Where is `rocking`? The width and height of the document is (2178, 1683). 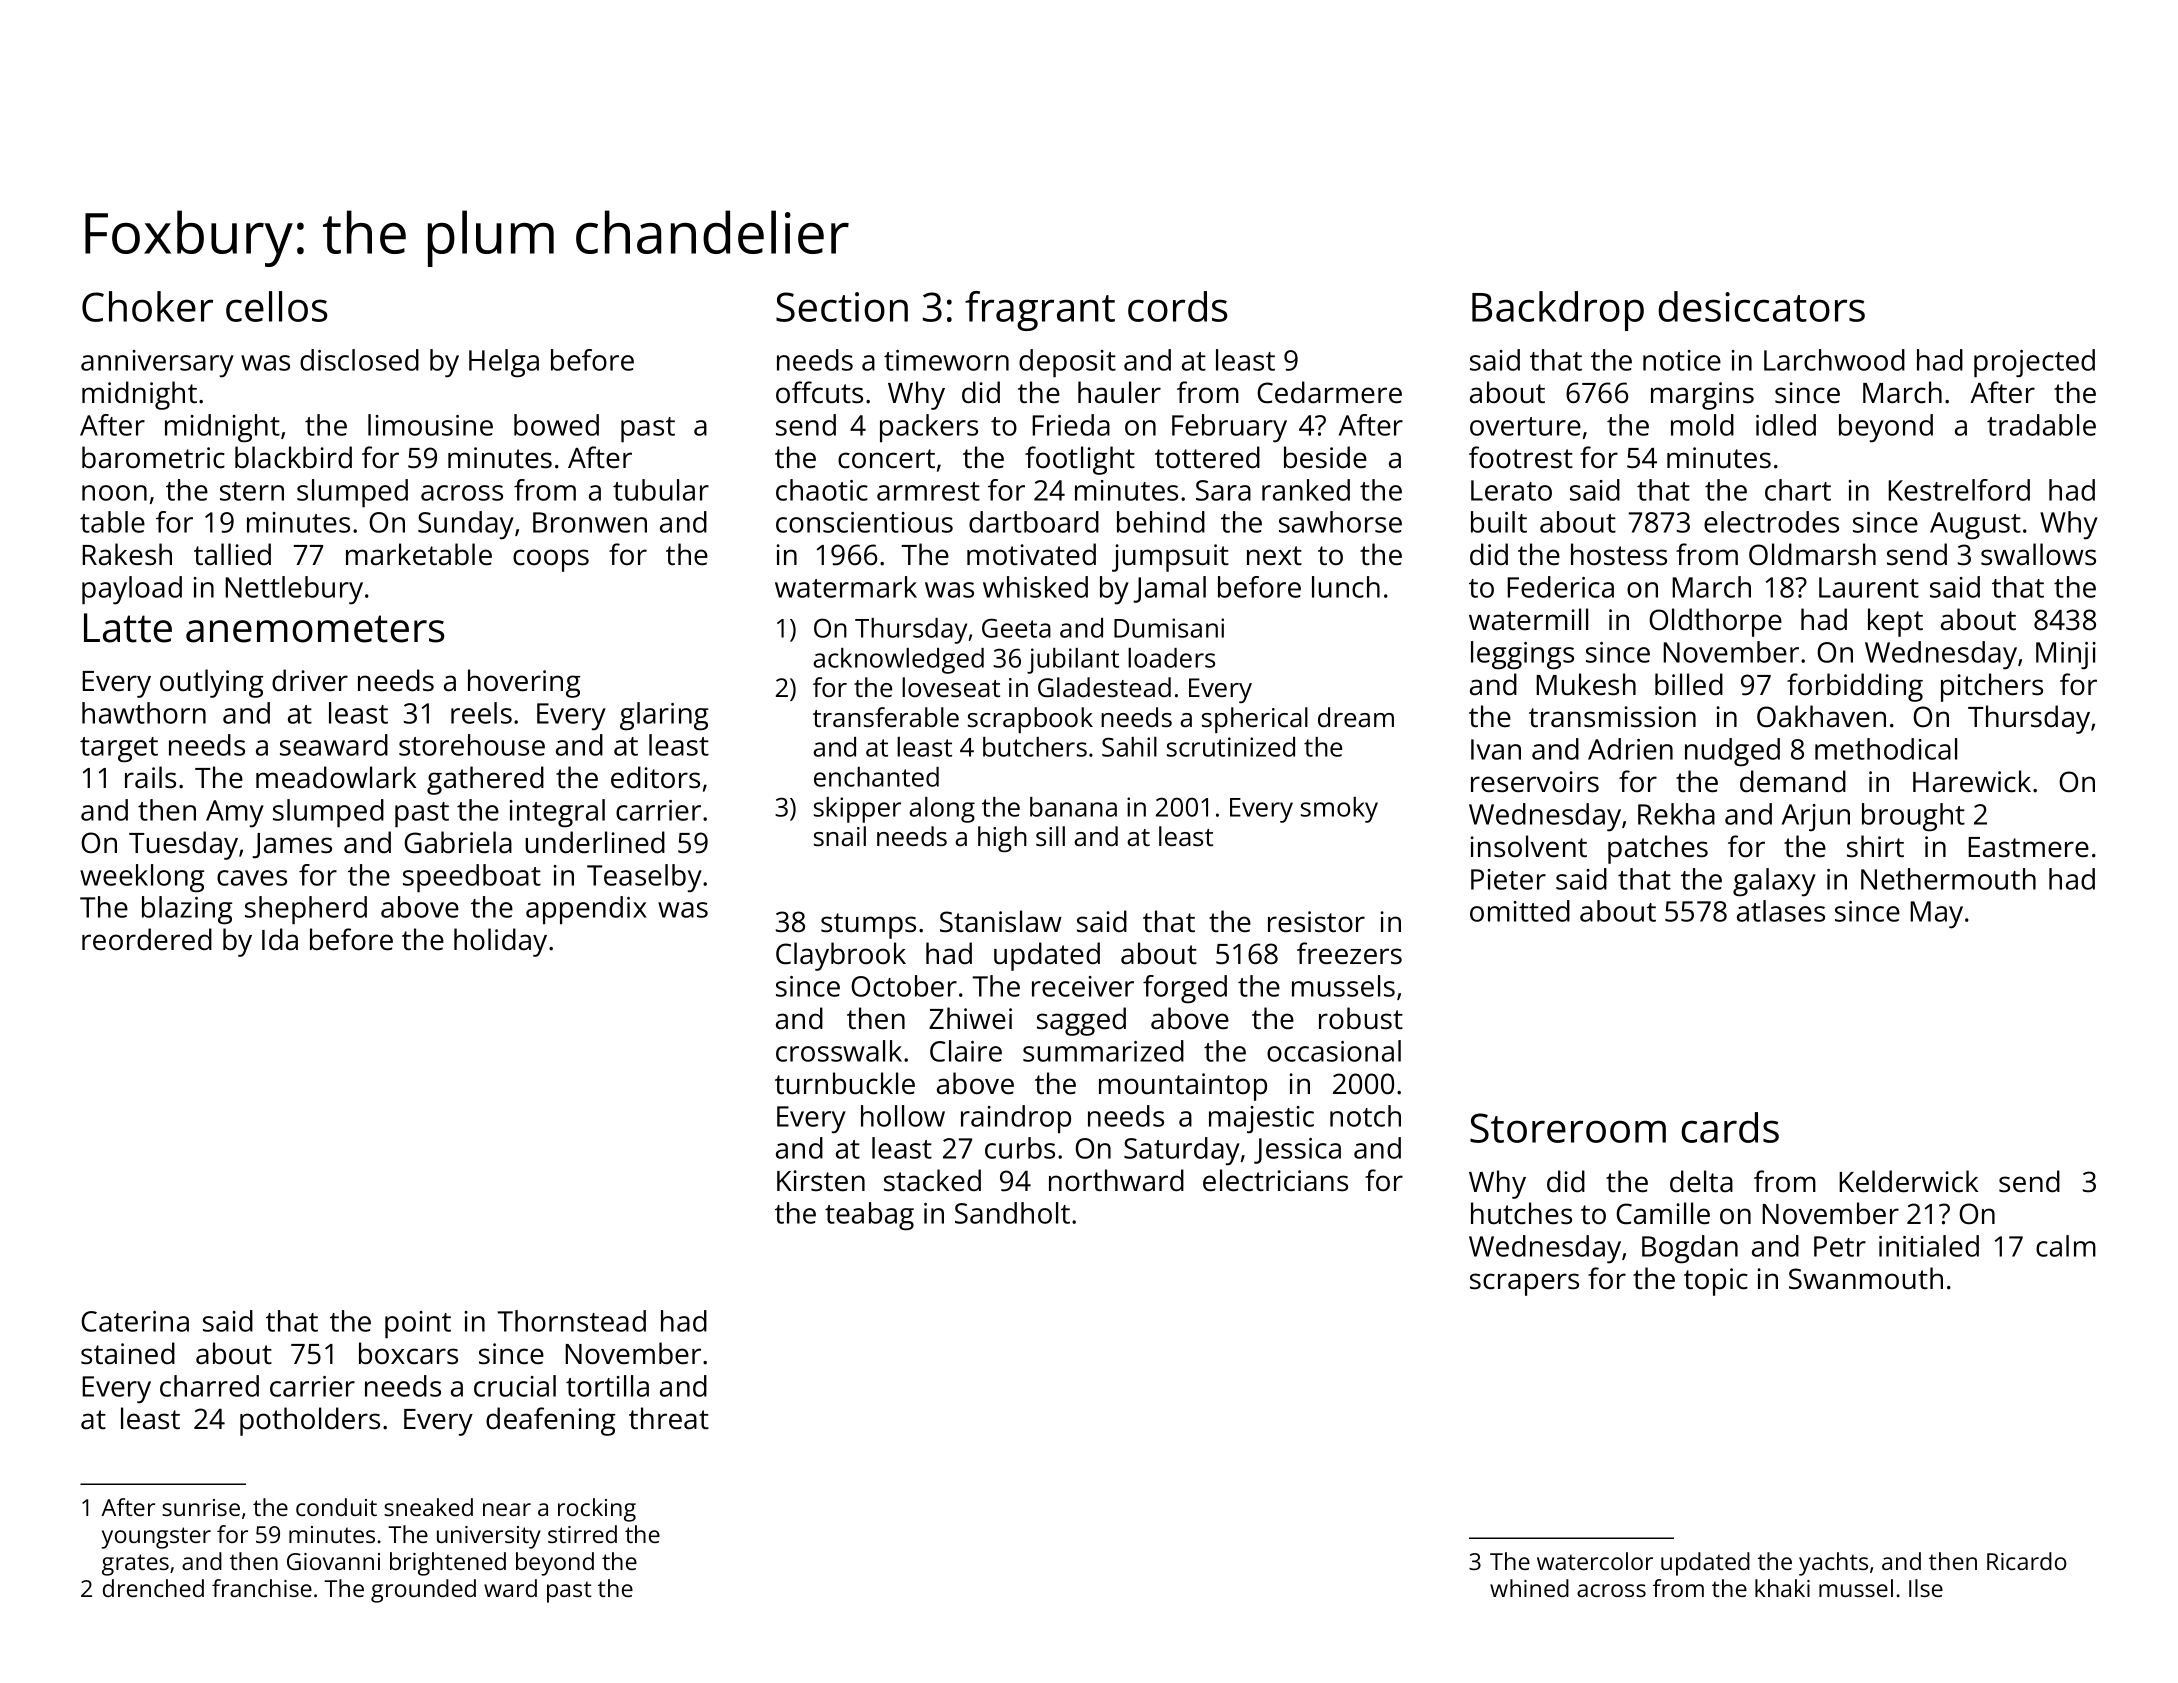 rocking is located at coordinates (597, 1510).
